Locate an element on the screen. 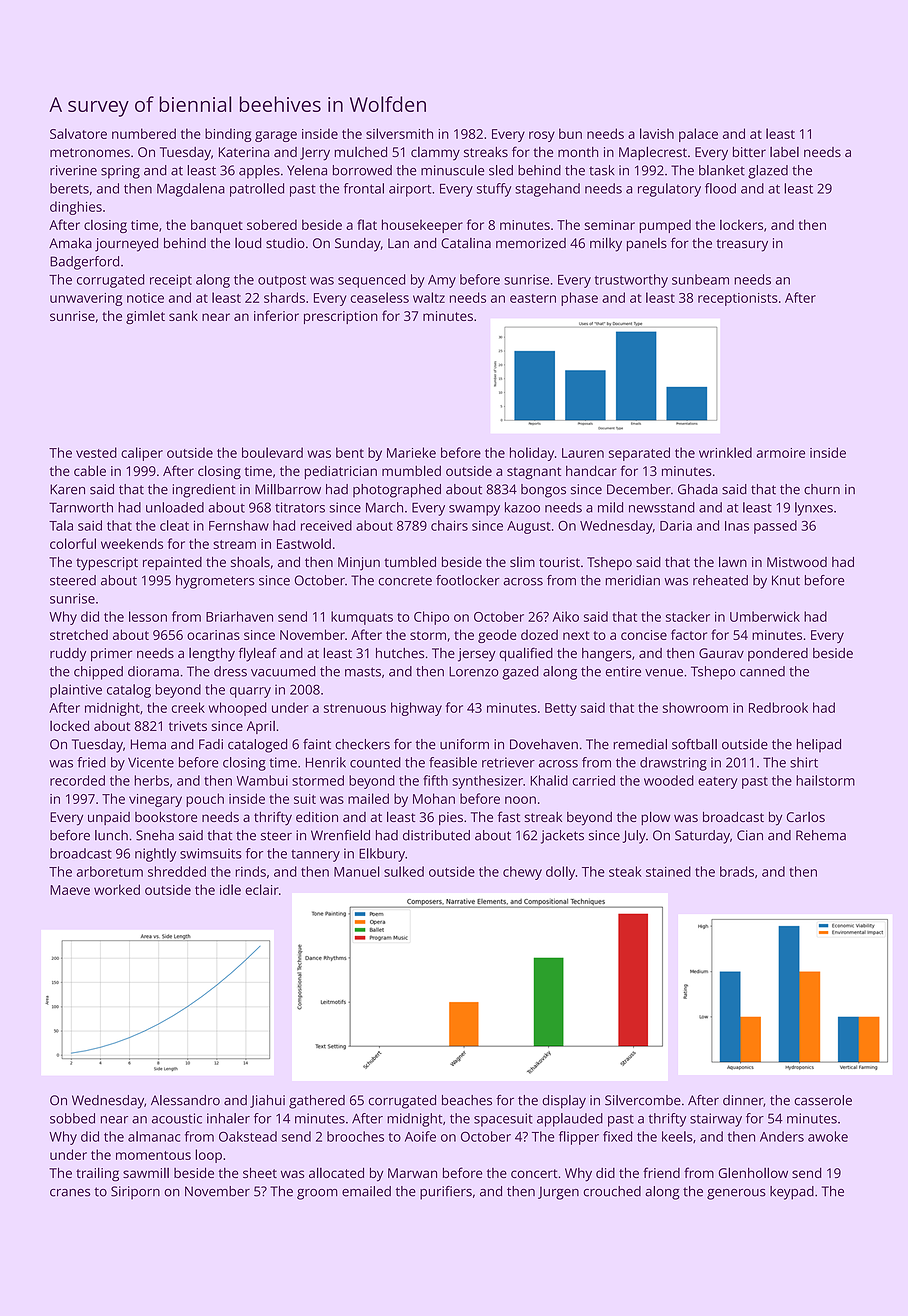 The height and width of the screenshot is (1316, 908). lesson is located at coordinates (148, 616).
